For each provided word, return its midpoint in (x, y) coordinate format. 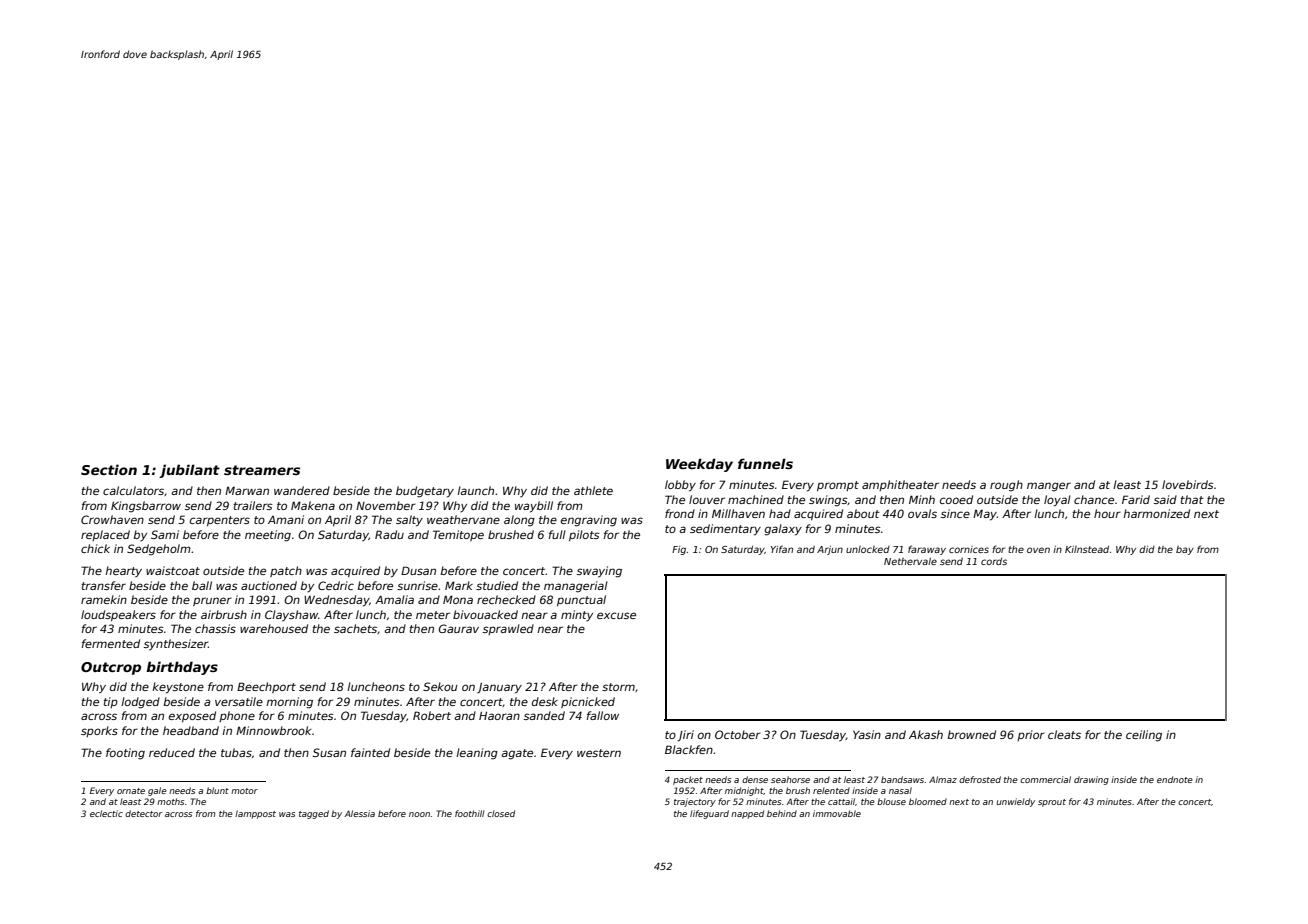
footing (125, 754)
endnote (1175, 779)
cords (994, 561)
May (985, 515)
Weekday (699, 465)
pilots (584, 535)
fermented (111, 643)
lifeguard (709, 814)
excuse (616, 615)
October (738, 734)
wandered (302, 490)
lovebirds (1188, 484)
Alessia (359, 813)
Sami (165, 534)
